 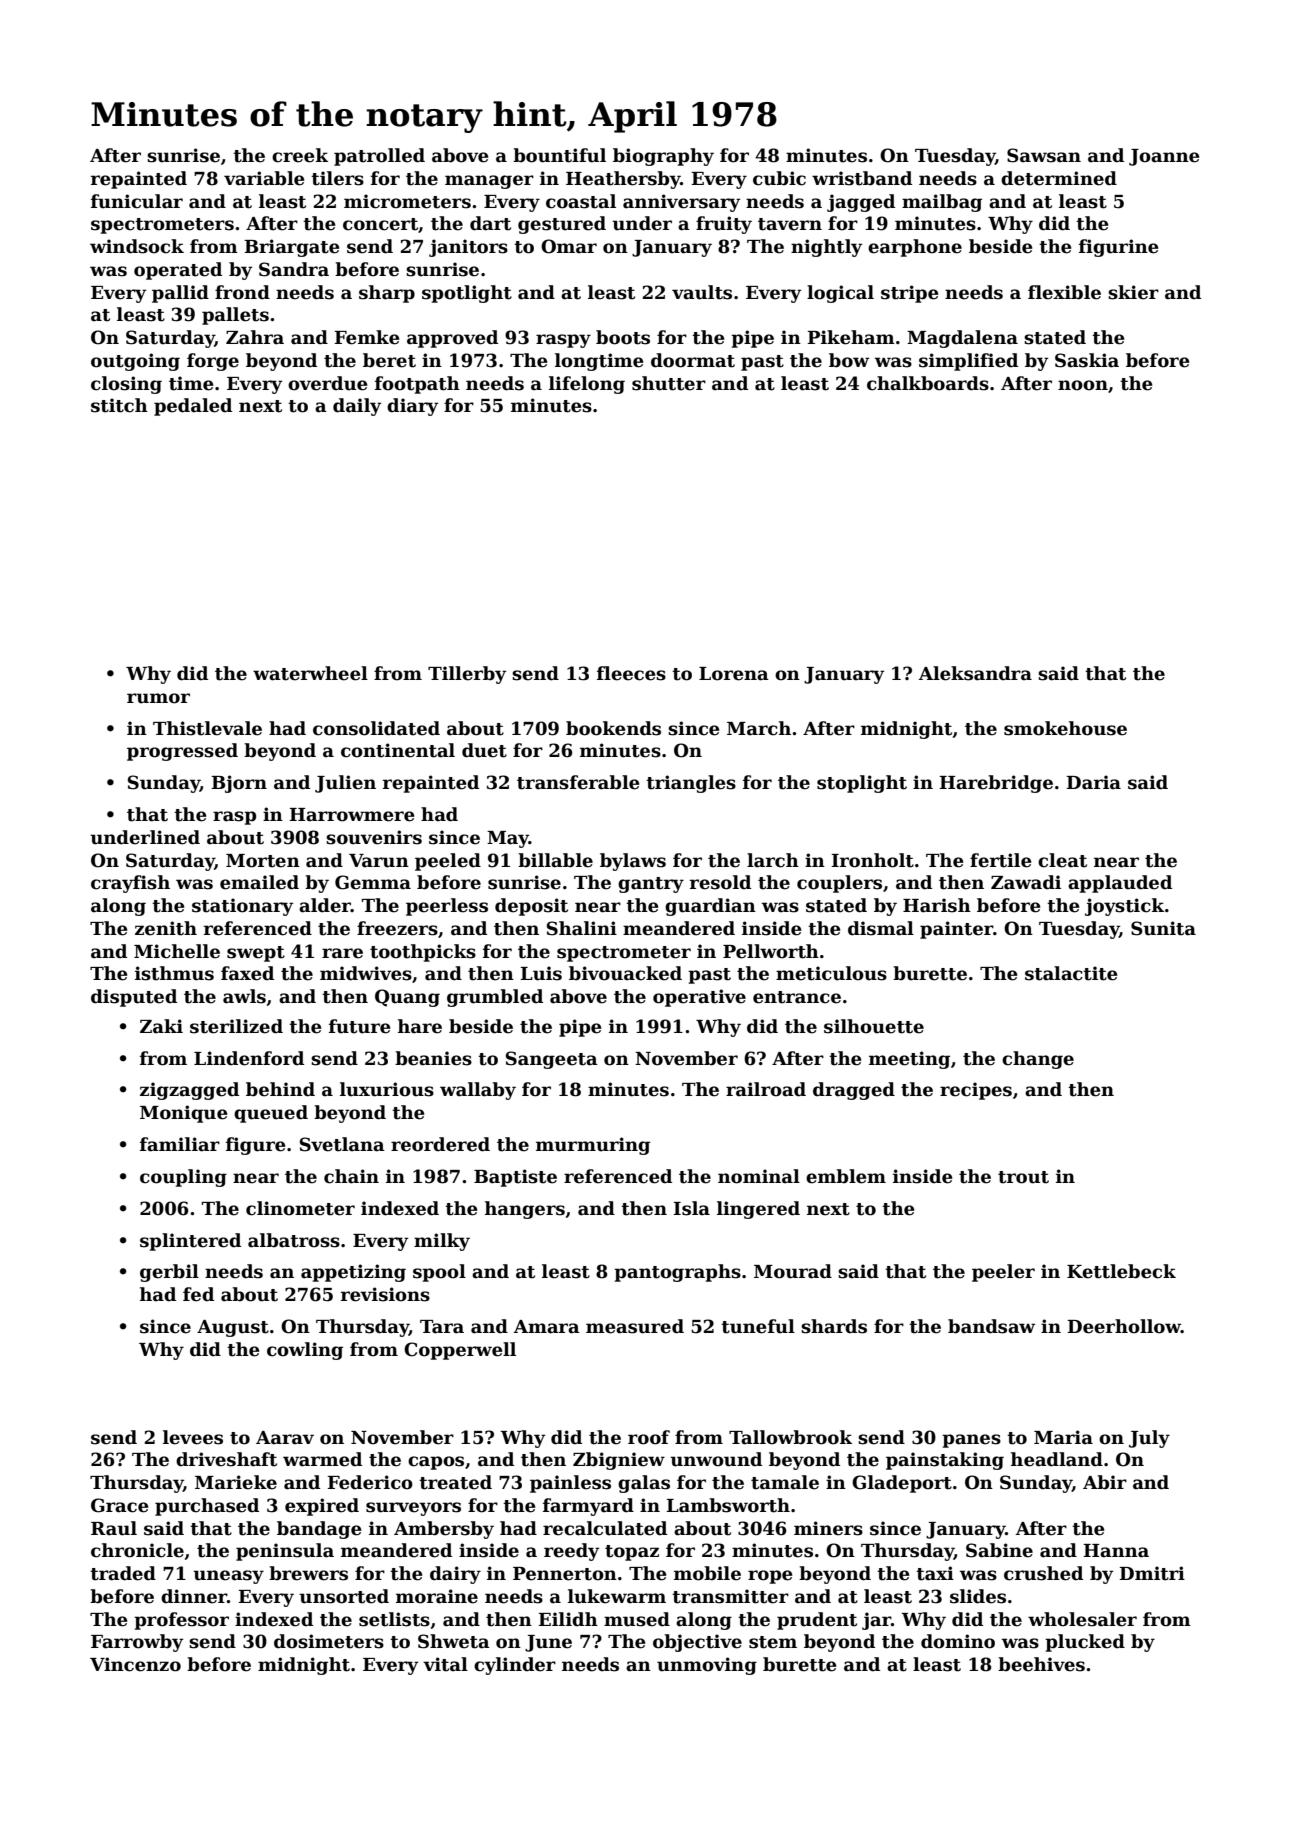 I want to click on wristband, so click(x=862, y=178).
